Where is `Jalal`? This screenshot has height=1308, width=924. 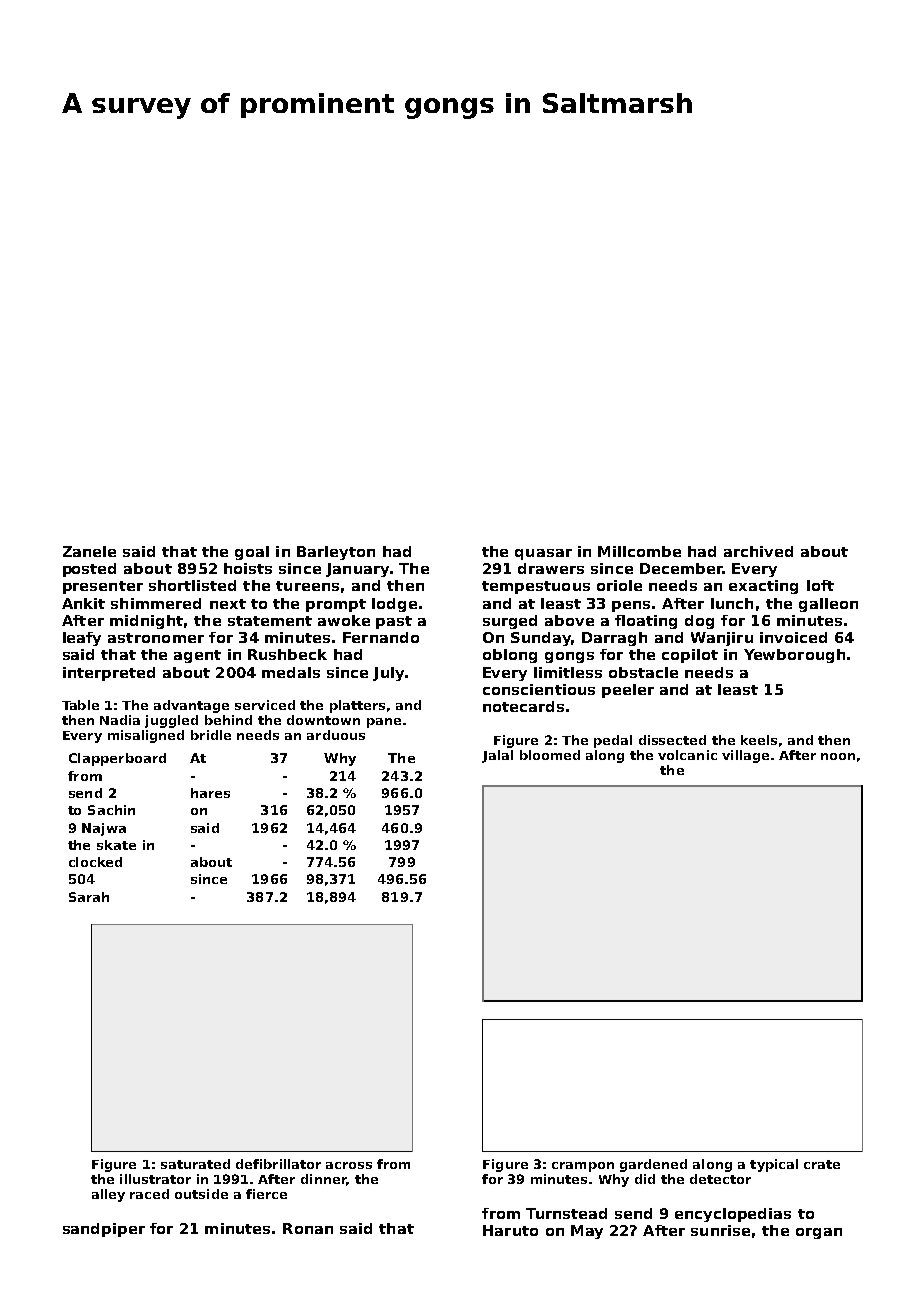
Jalal is located at coordinates (497, 756).
